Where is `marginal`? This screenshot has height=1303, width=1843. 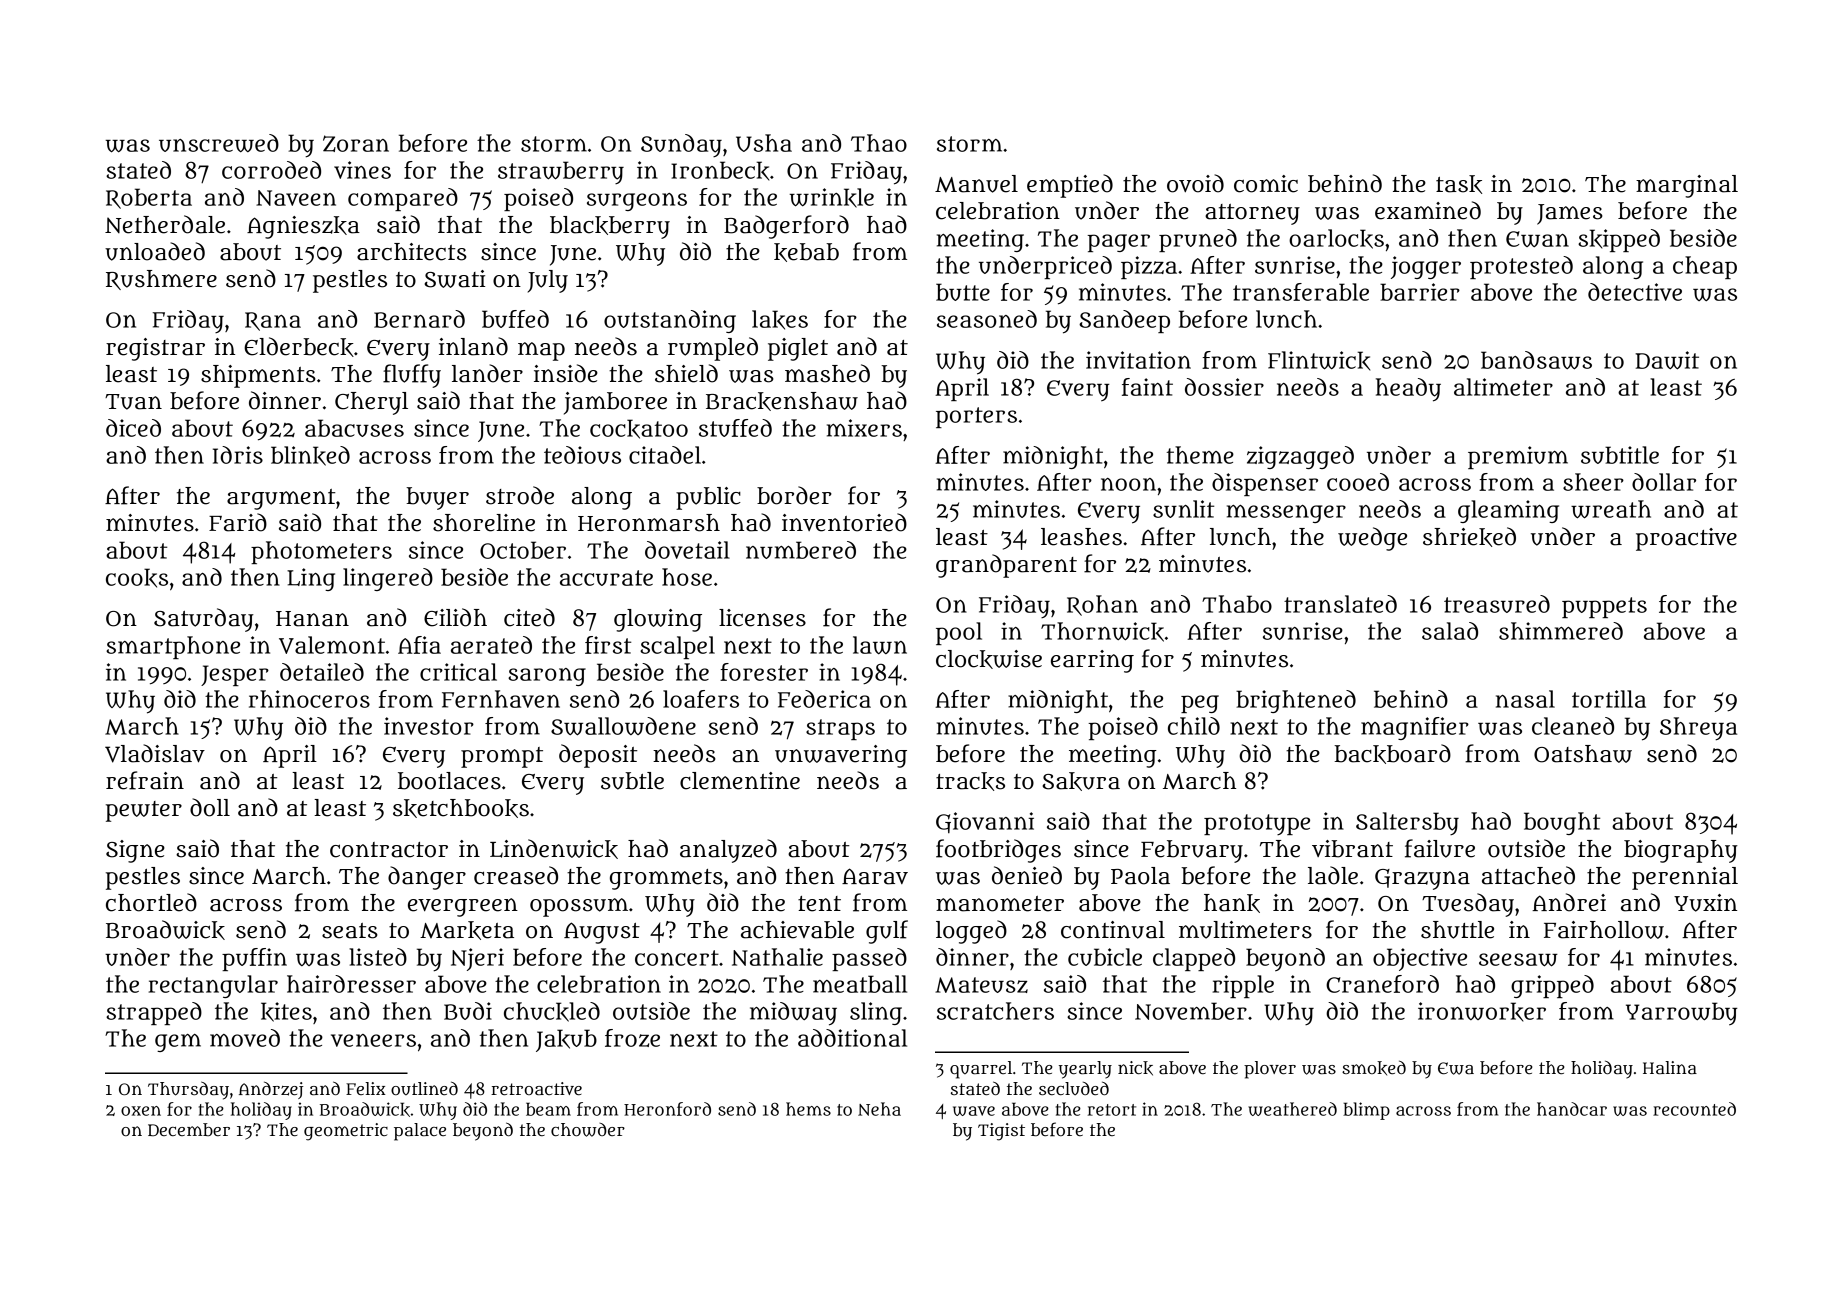
marginal is located at coordinates (1687, 186).
